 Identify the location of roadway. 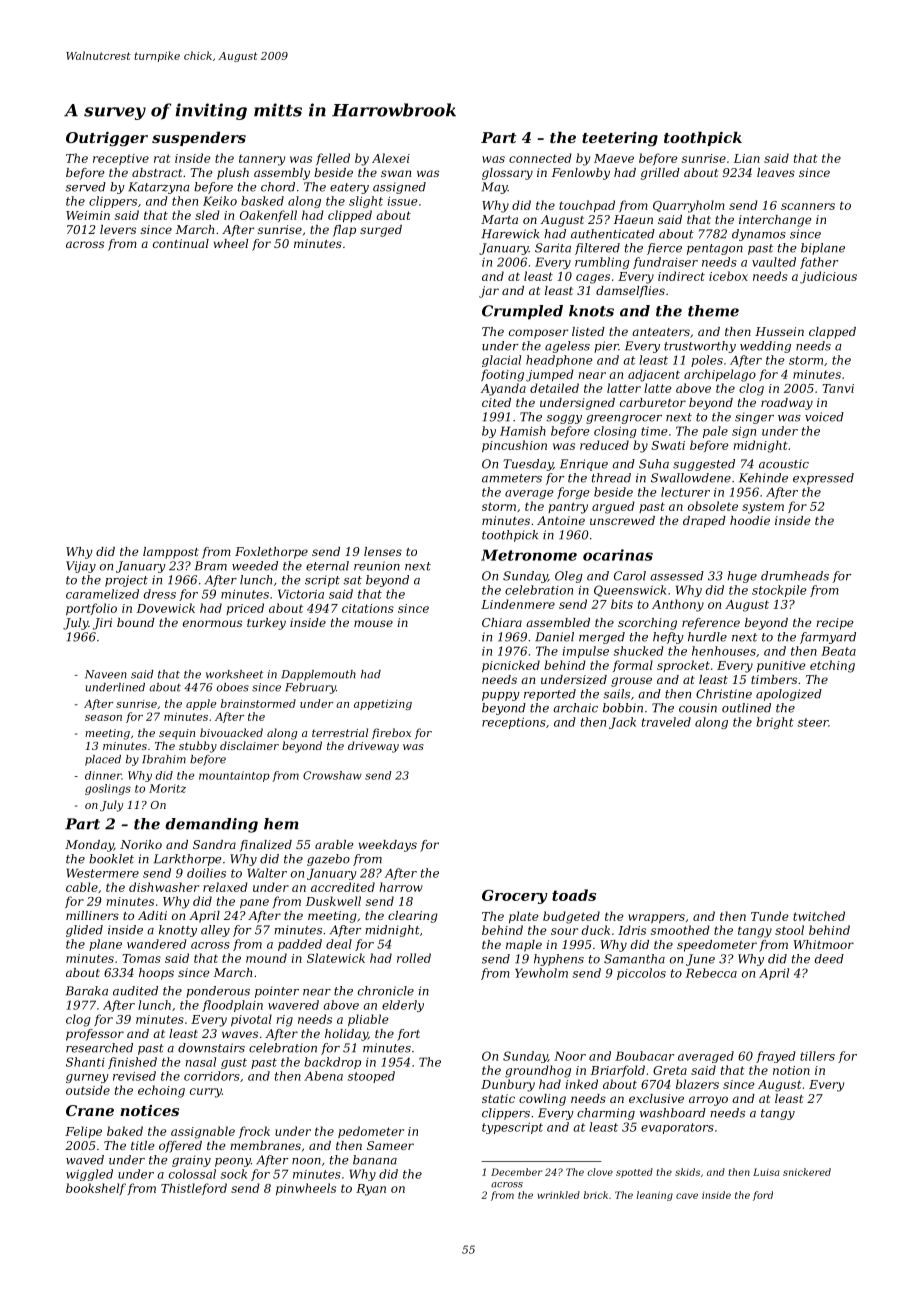
(787, 404).
